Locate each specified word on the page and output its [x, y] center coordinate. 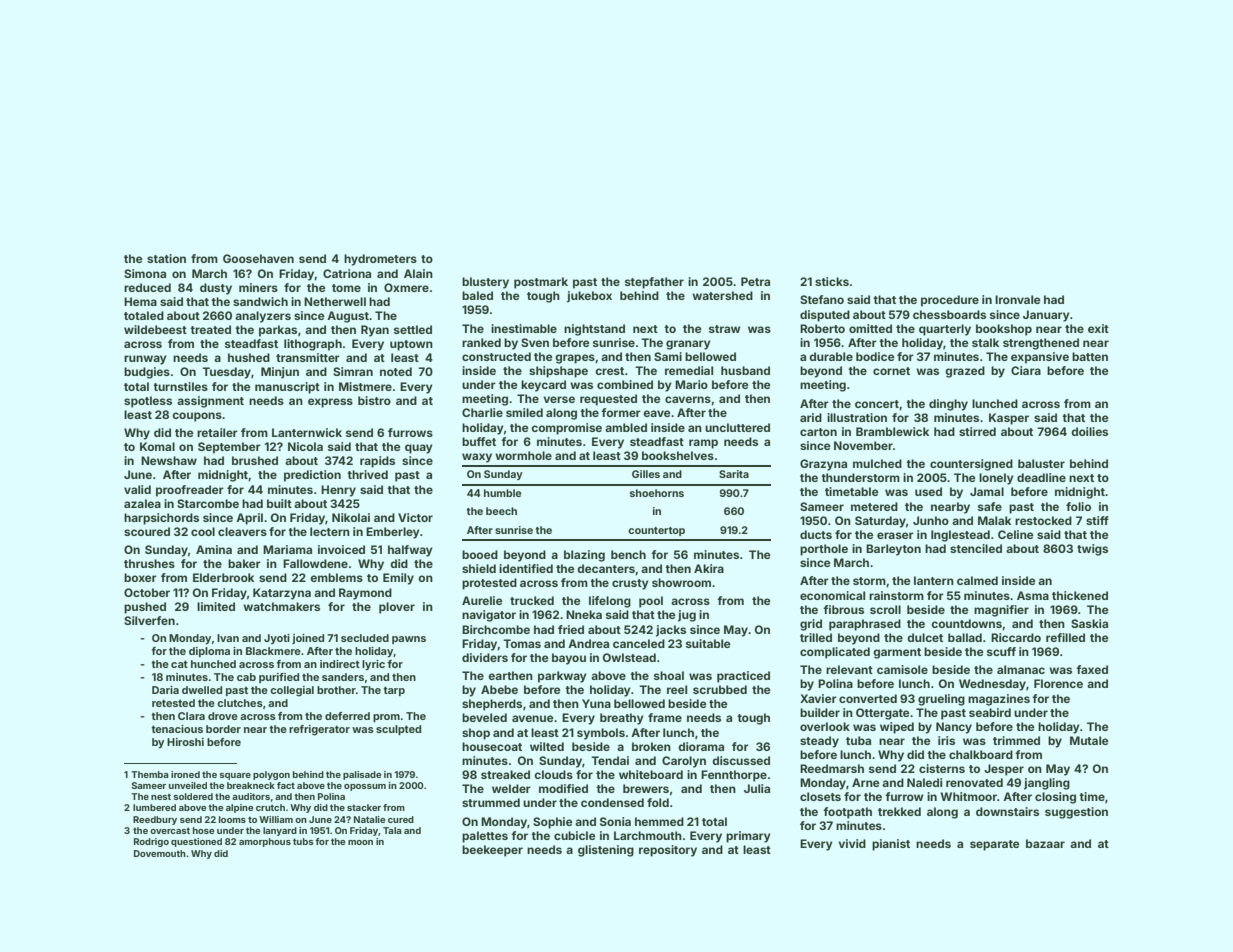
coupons [197, 417]
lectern [330, 531]
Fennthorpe [734, 776]
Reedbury [155, 820]
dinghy [948, 405]
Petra [755, 281]
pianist [891, 845]
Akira [709, 568]
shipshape [558, 372]
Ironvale [1018, 299]
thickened [1080, 595]
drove [223, 716]
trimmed [1016, 740]
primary [748, 837]
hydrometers [380, 260]
